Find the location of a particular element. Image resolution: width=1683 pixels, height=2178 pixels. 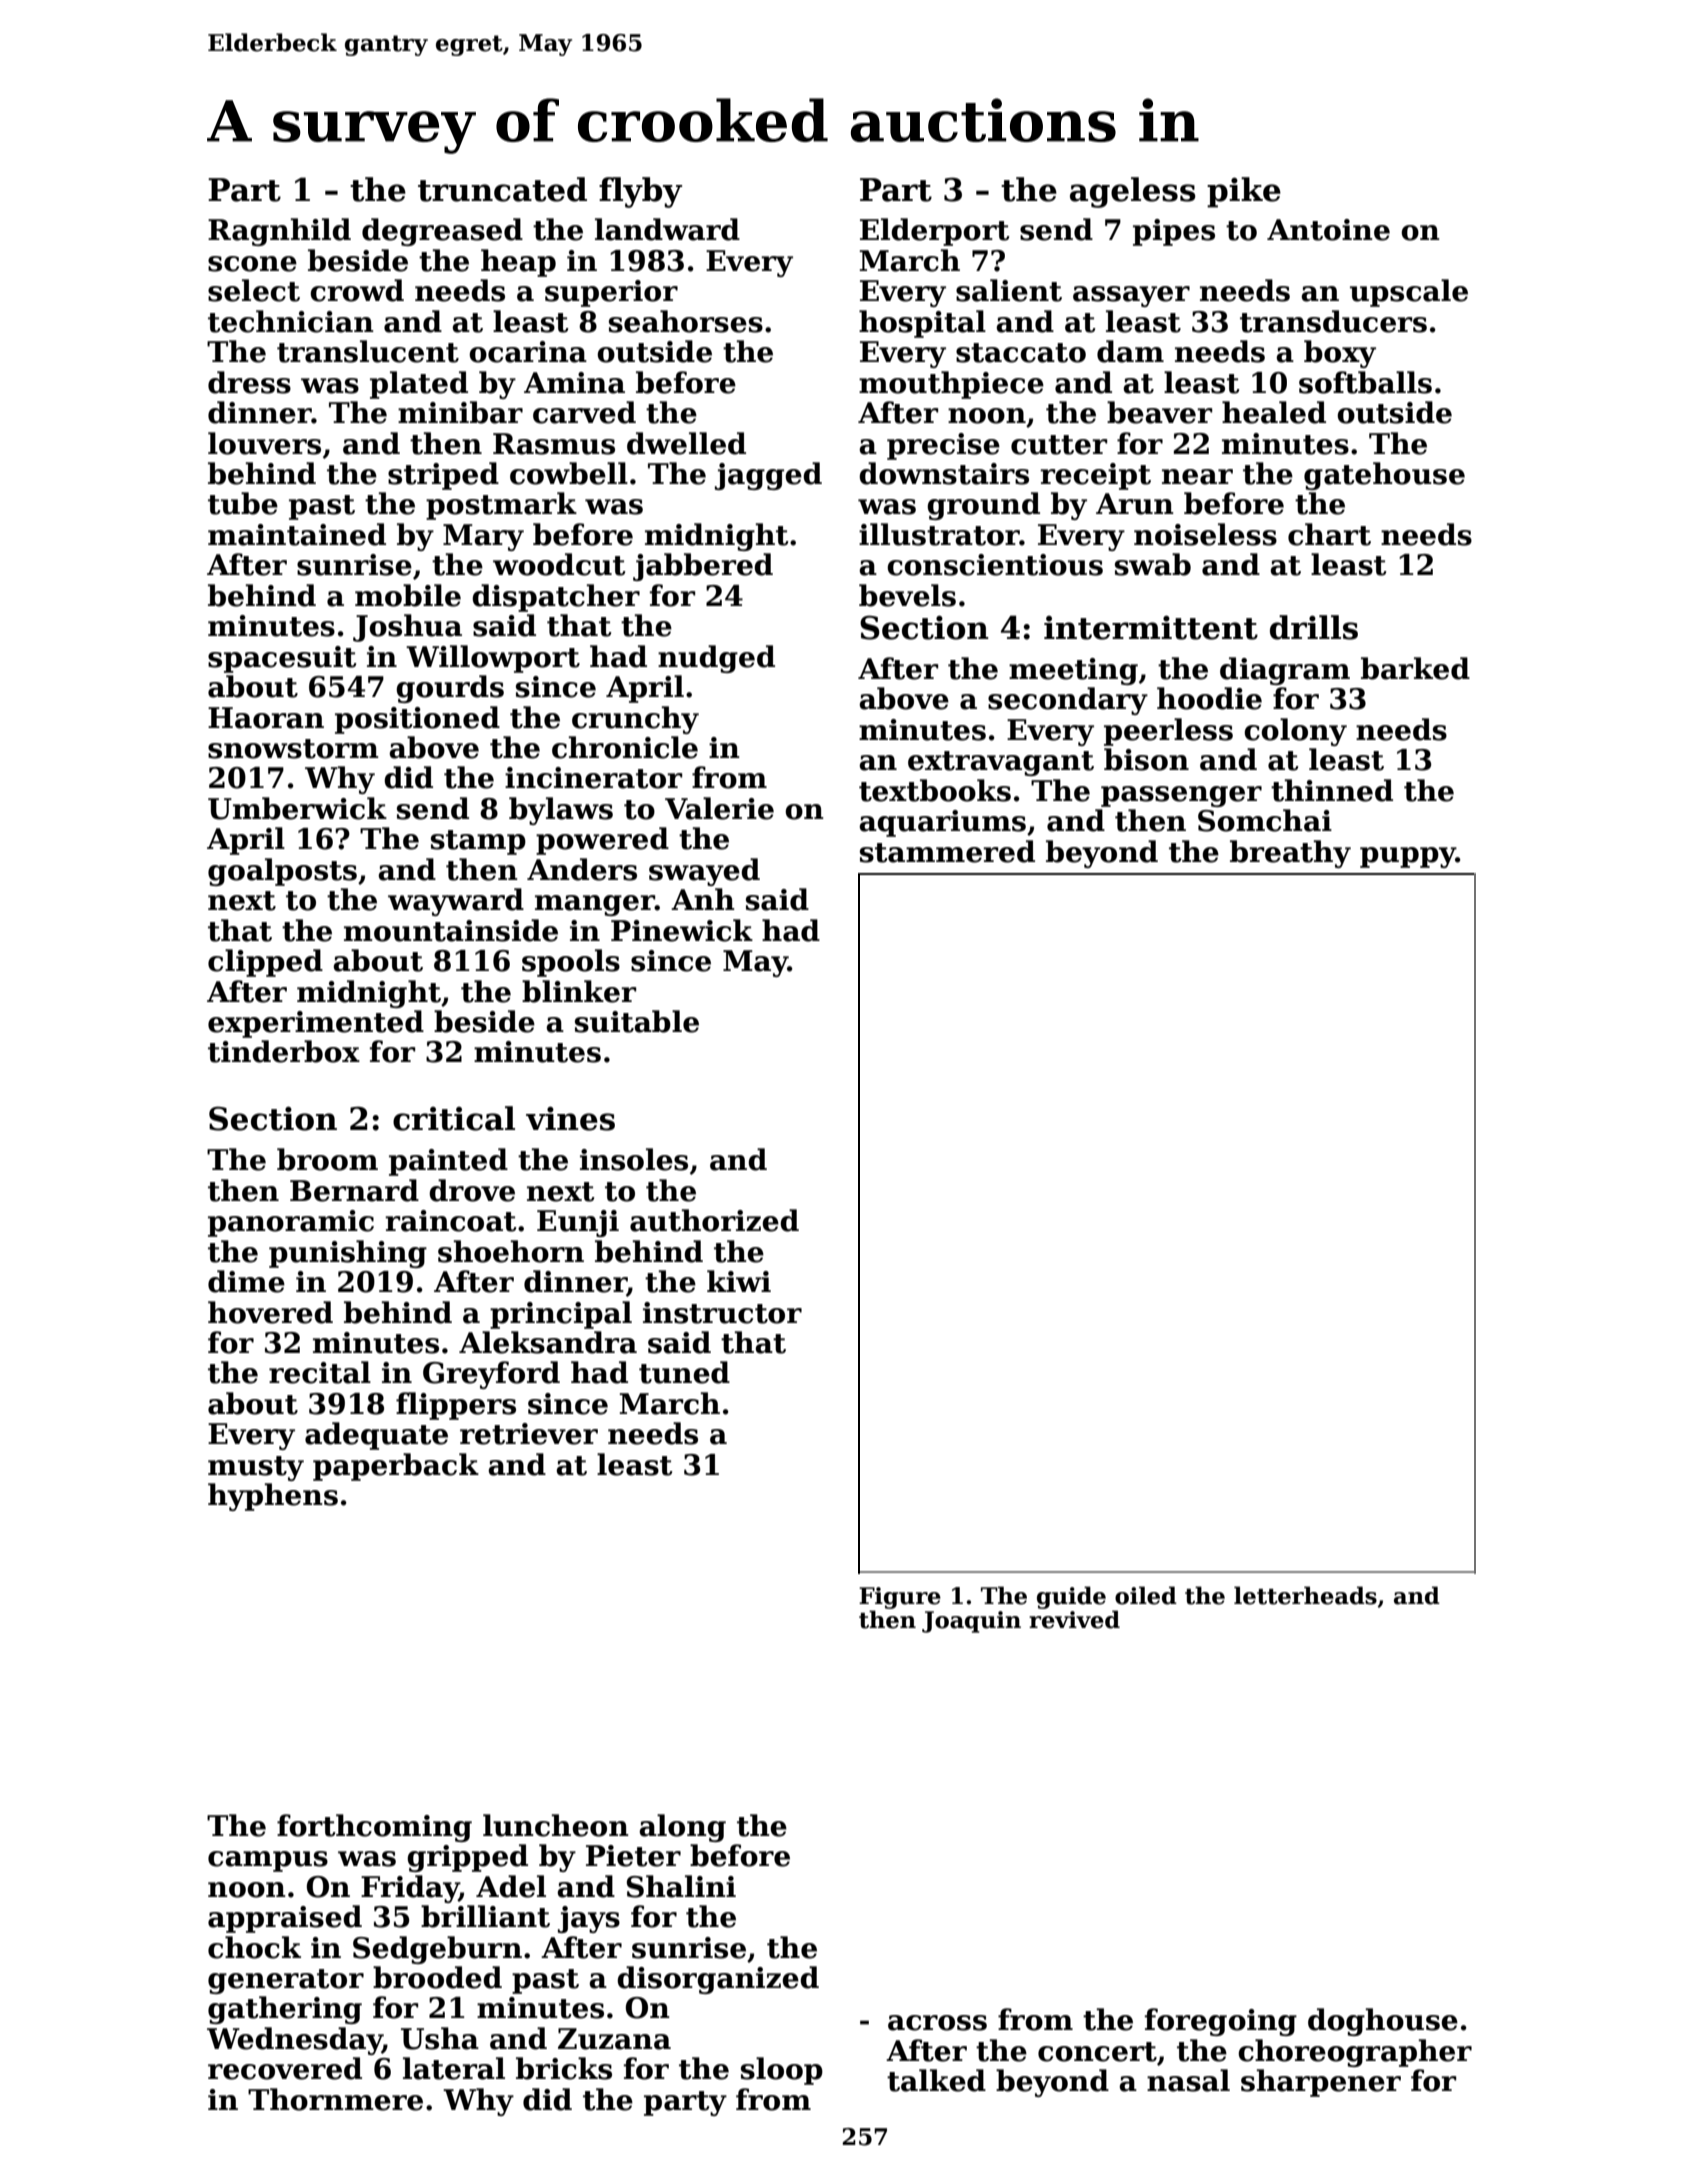

raincoat is located at coordinates (450, 1221).
